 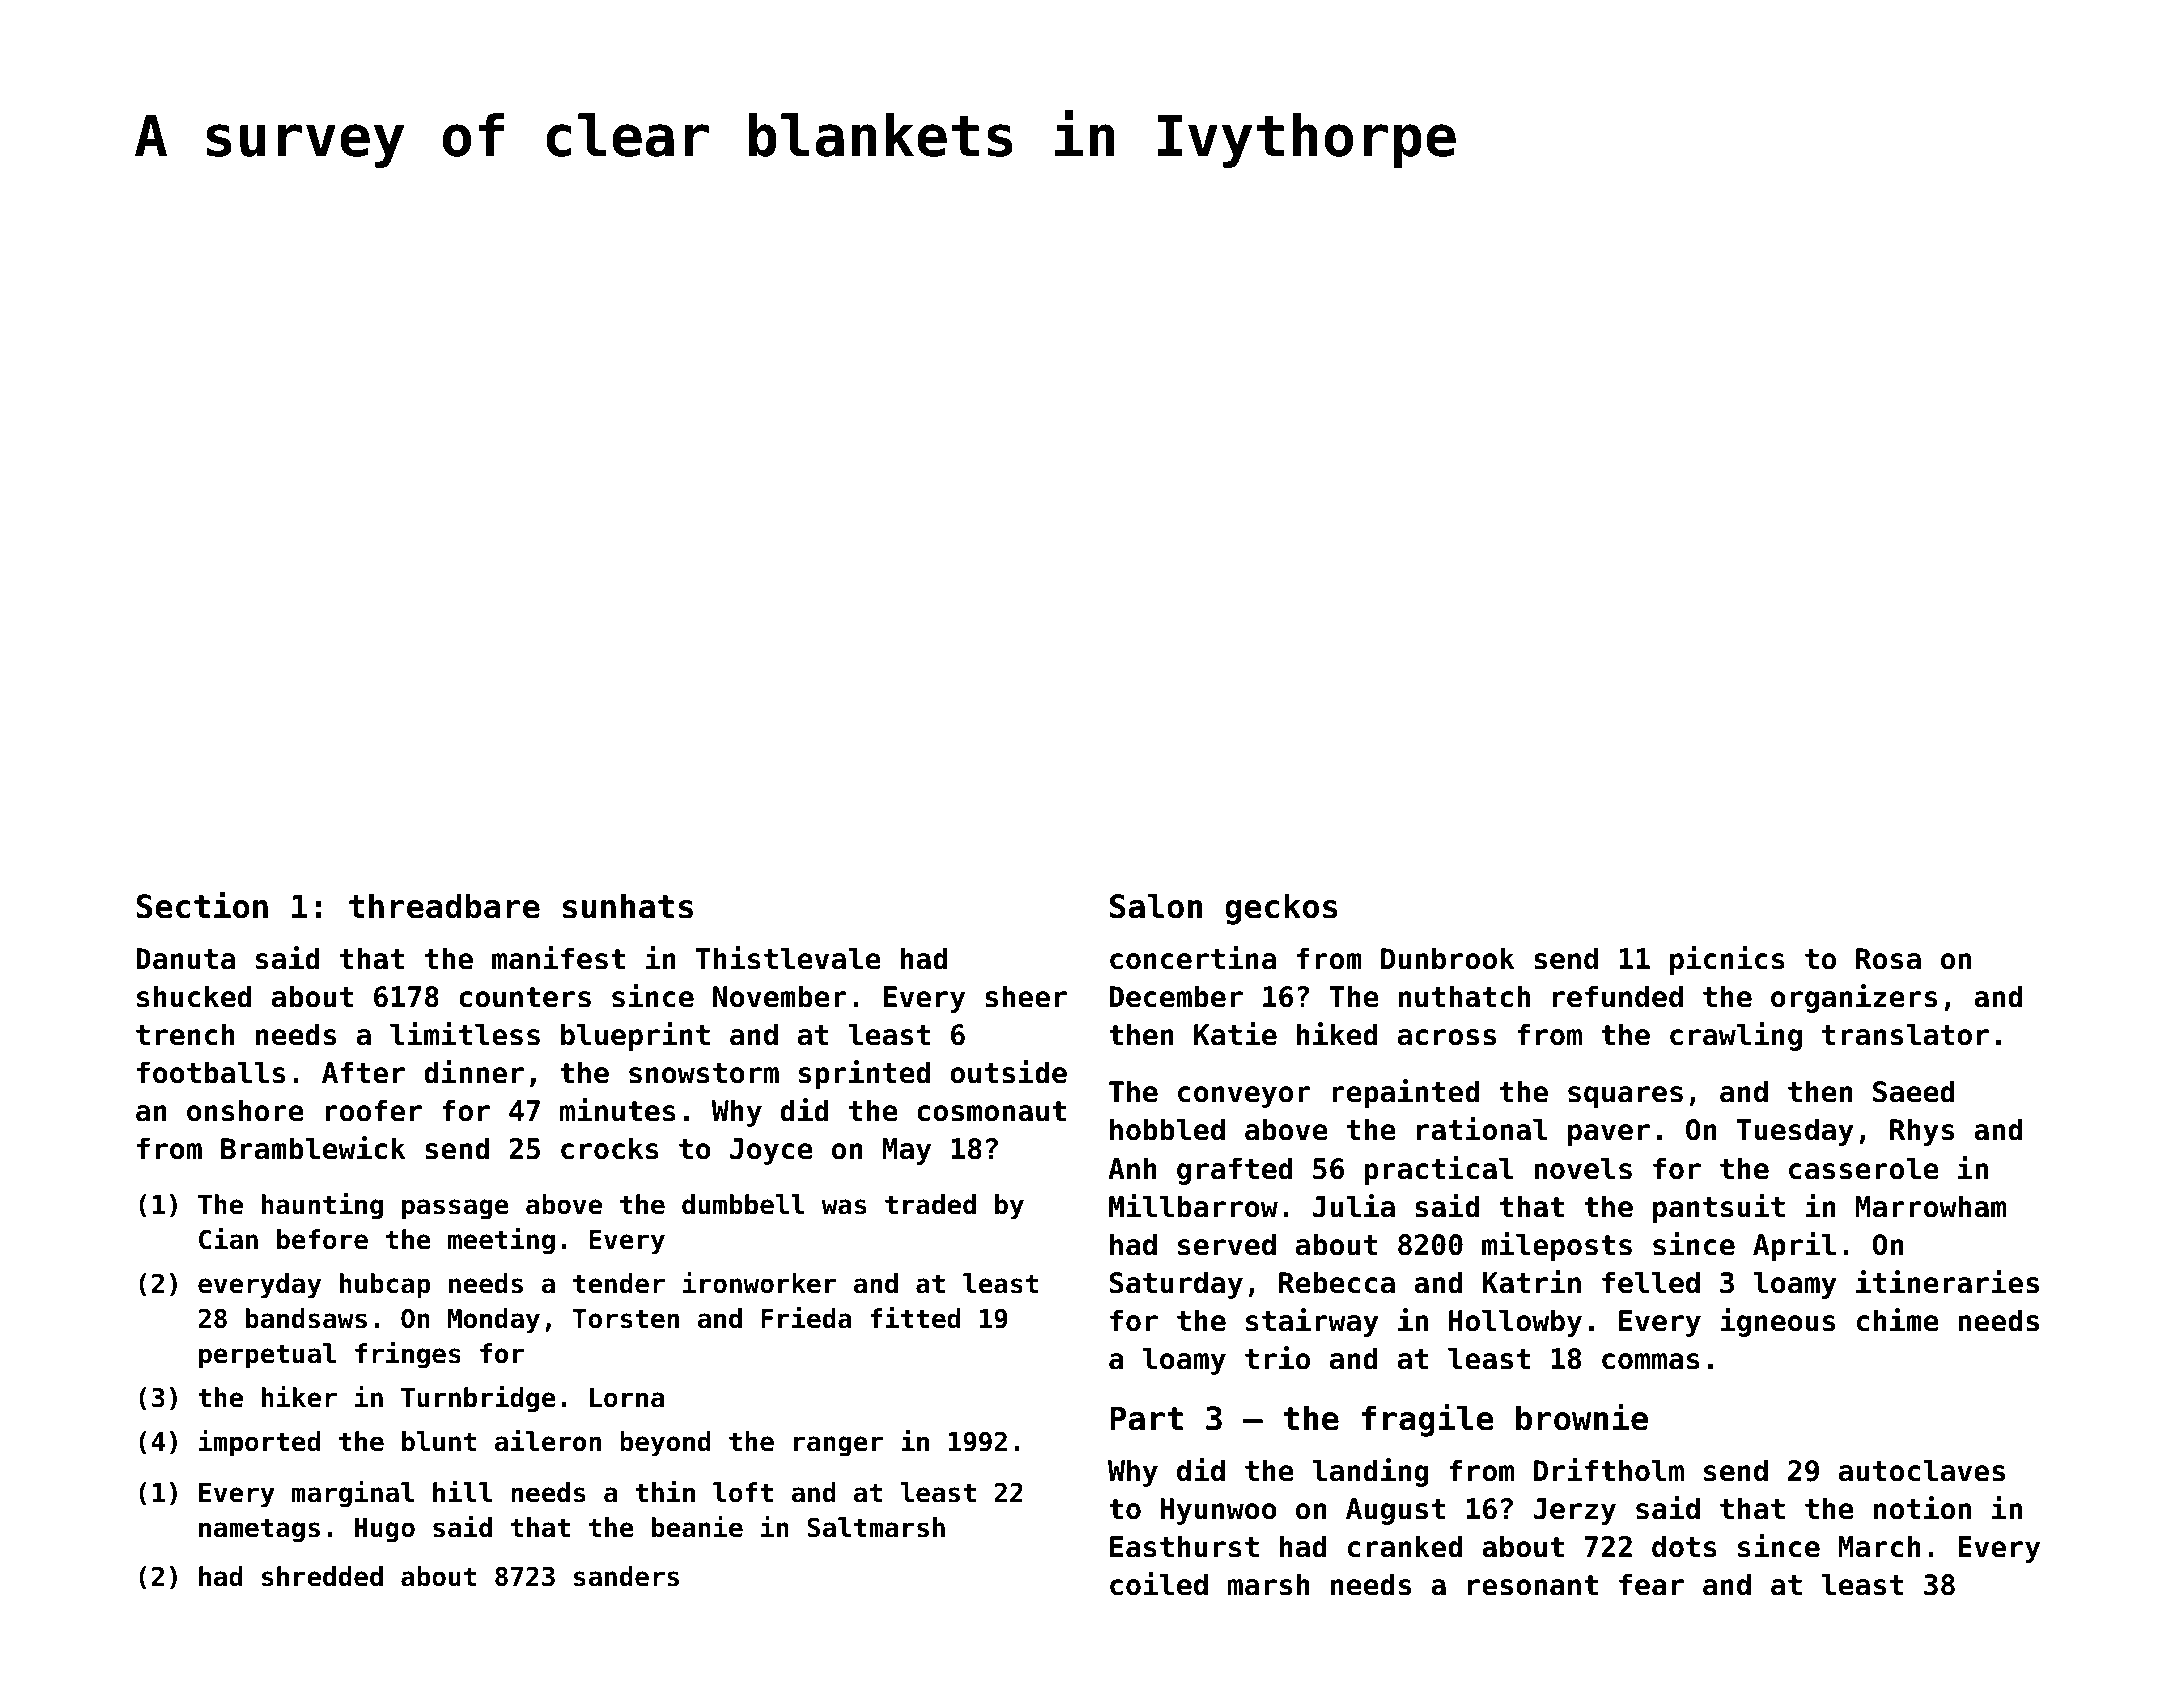 I want to click on trench, so click(x=185, y=1034).
